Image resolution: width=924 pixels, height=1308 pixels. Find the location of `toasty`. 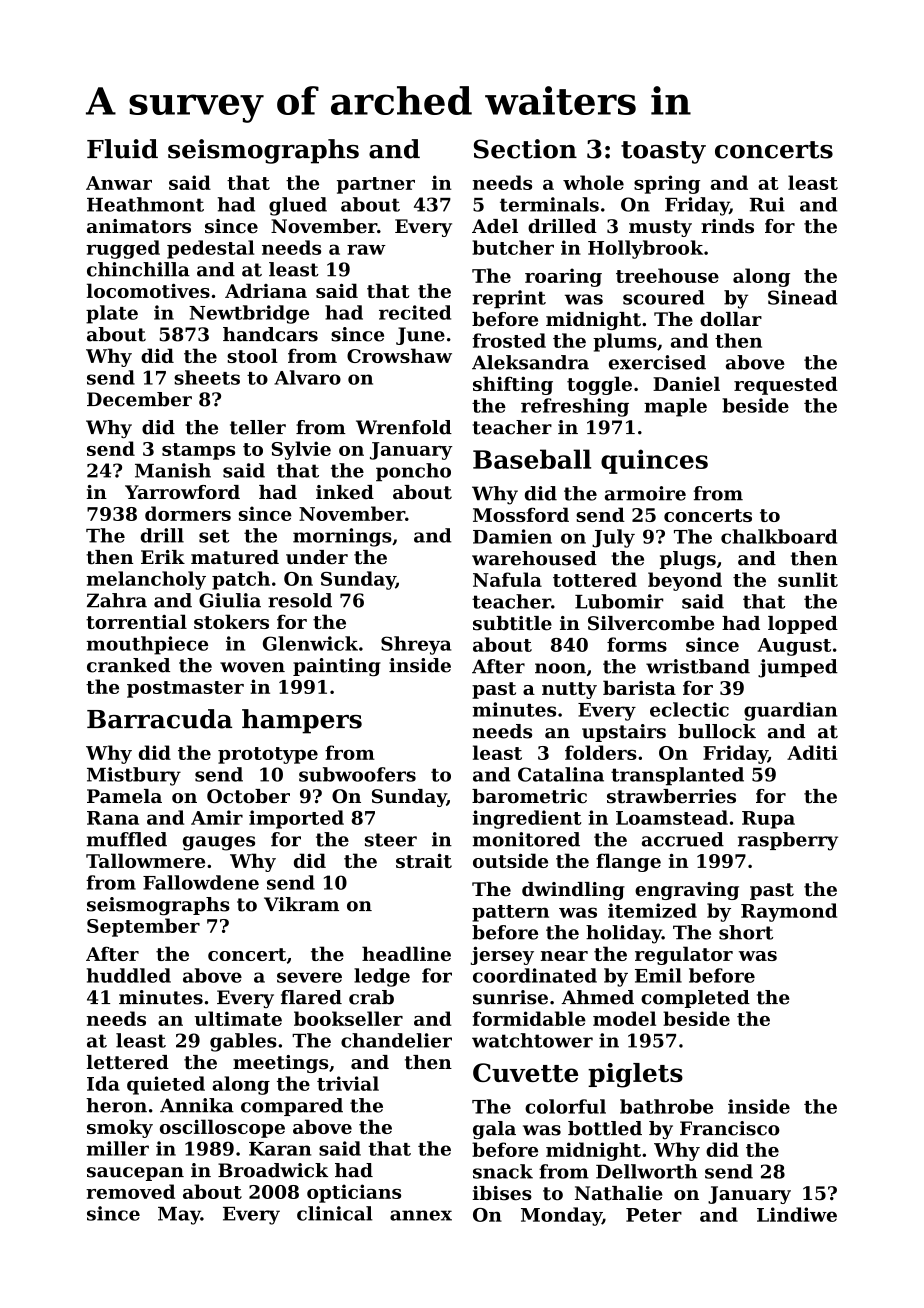

toasty is located at coordinates (663, 152).
